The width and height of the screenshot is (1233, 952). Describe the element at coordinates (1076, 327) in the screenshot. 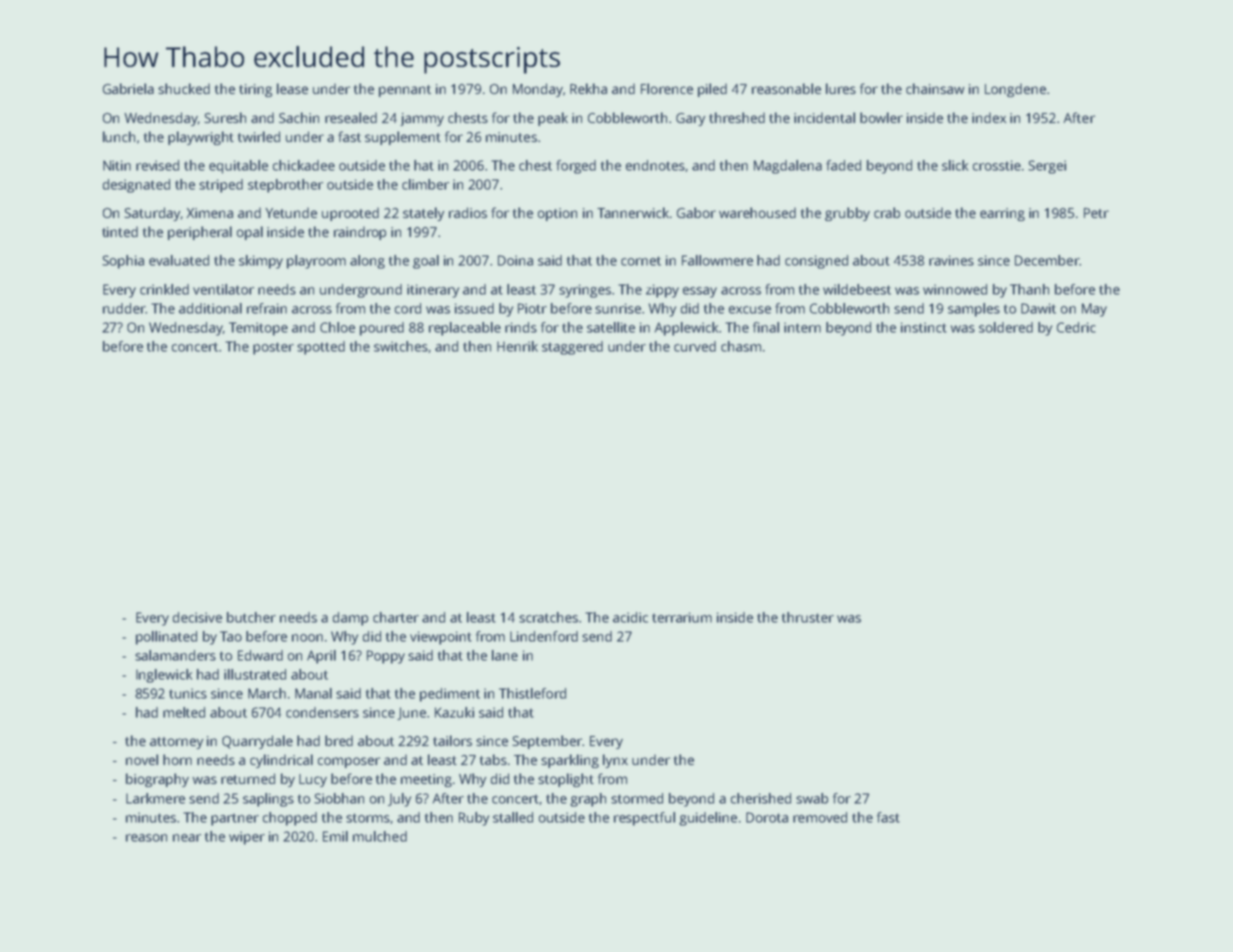

I see `Cedric` at that location.
